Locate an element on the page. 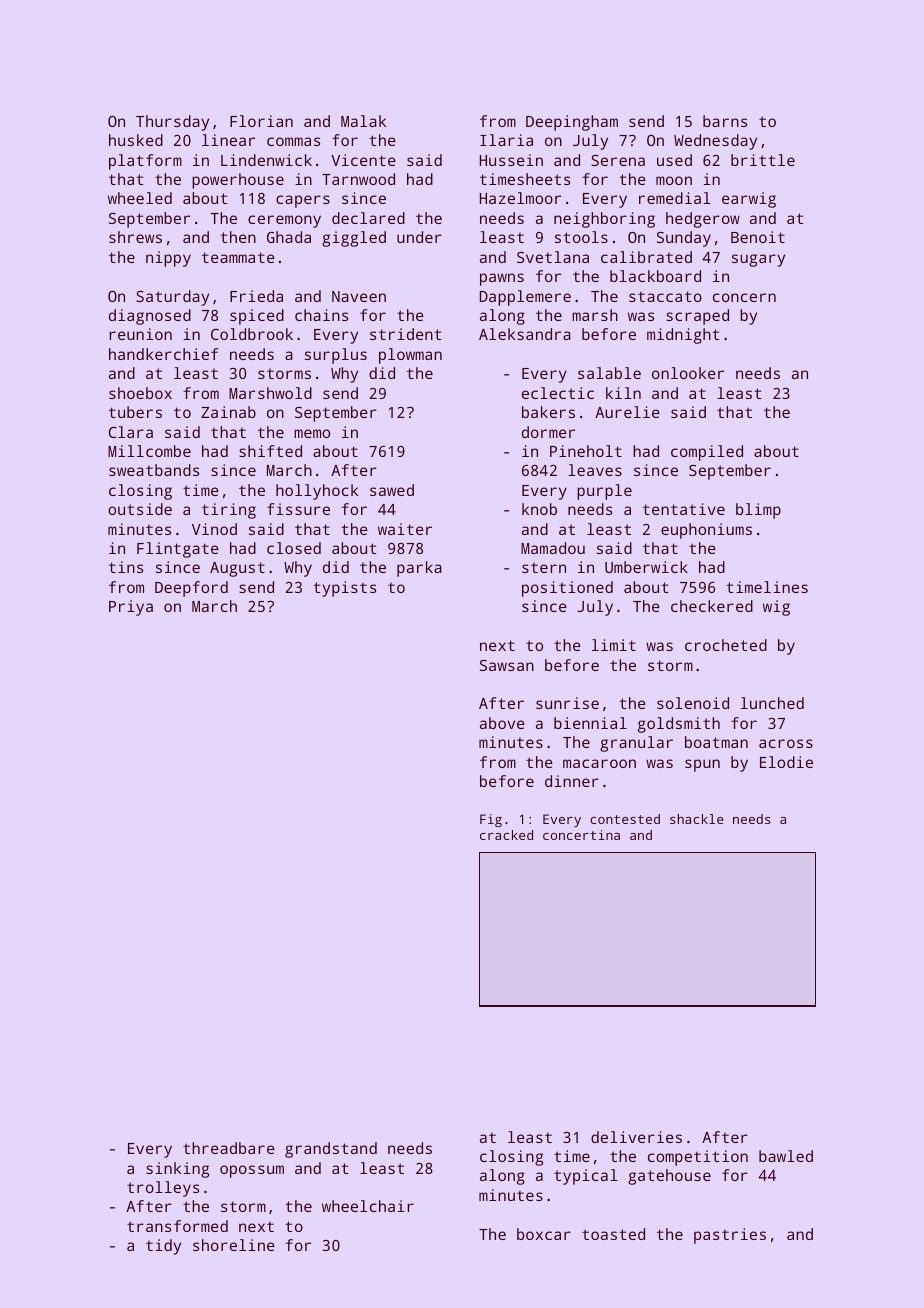  compiled is located at coordinates (707, 453).
